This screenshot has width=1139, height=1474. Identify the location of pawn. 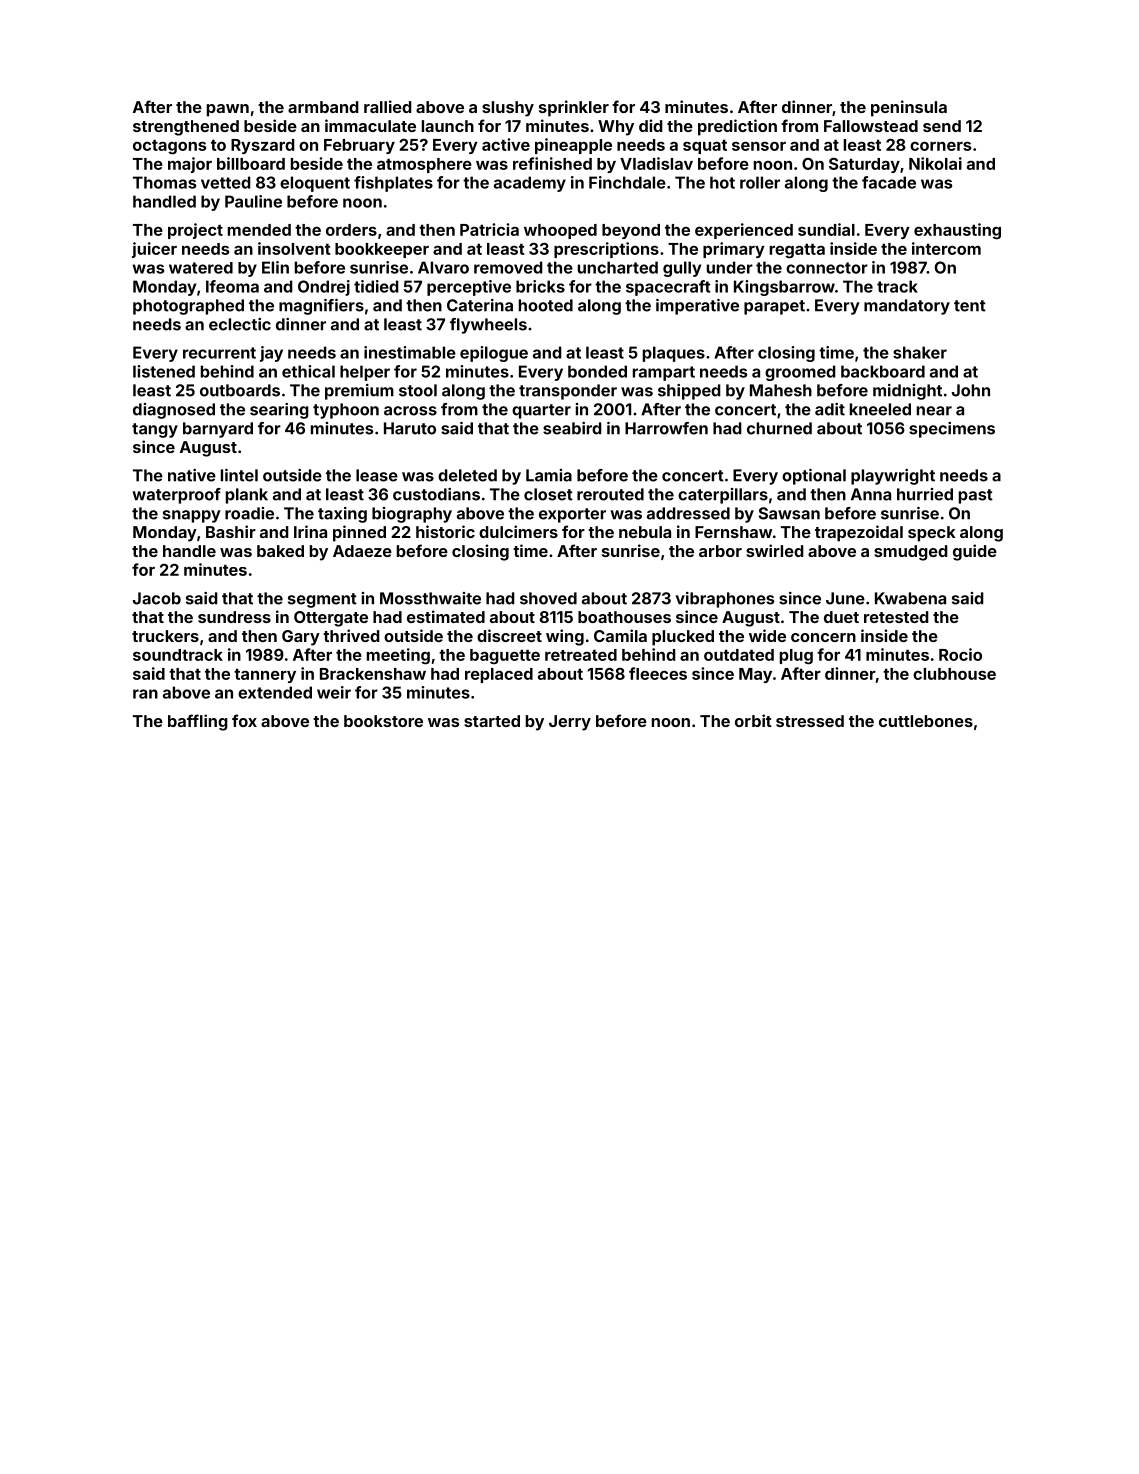
(228, 110).
